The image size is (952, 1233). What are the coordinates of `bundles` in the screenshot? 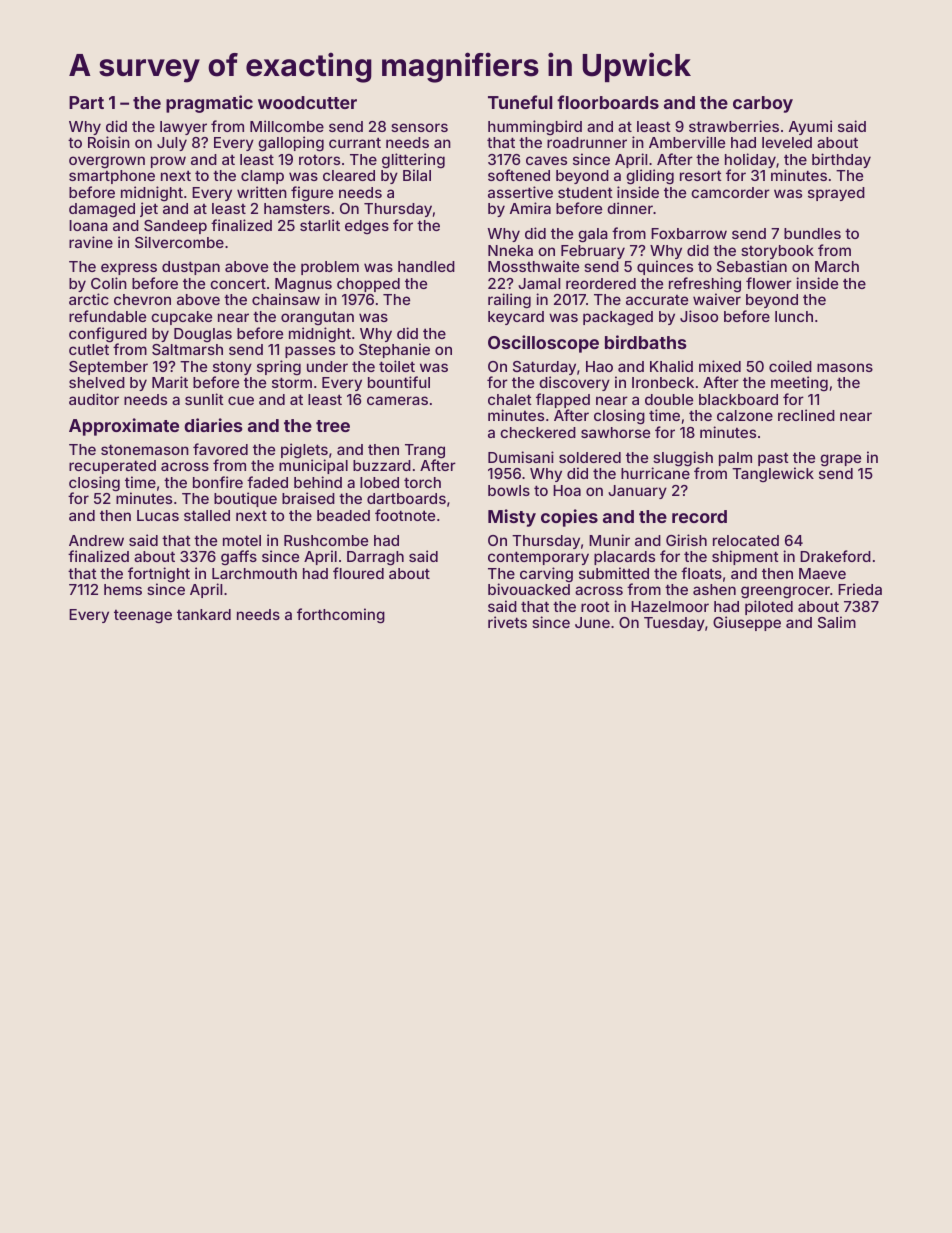 It's located at (812, 233).
